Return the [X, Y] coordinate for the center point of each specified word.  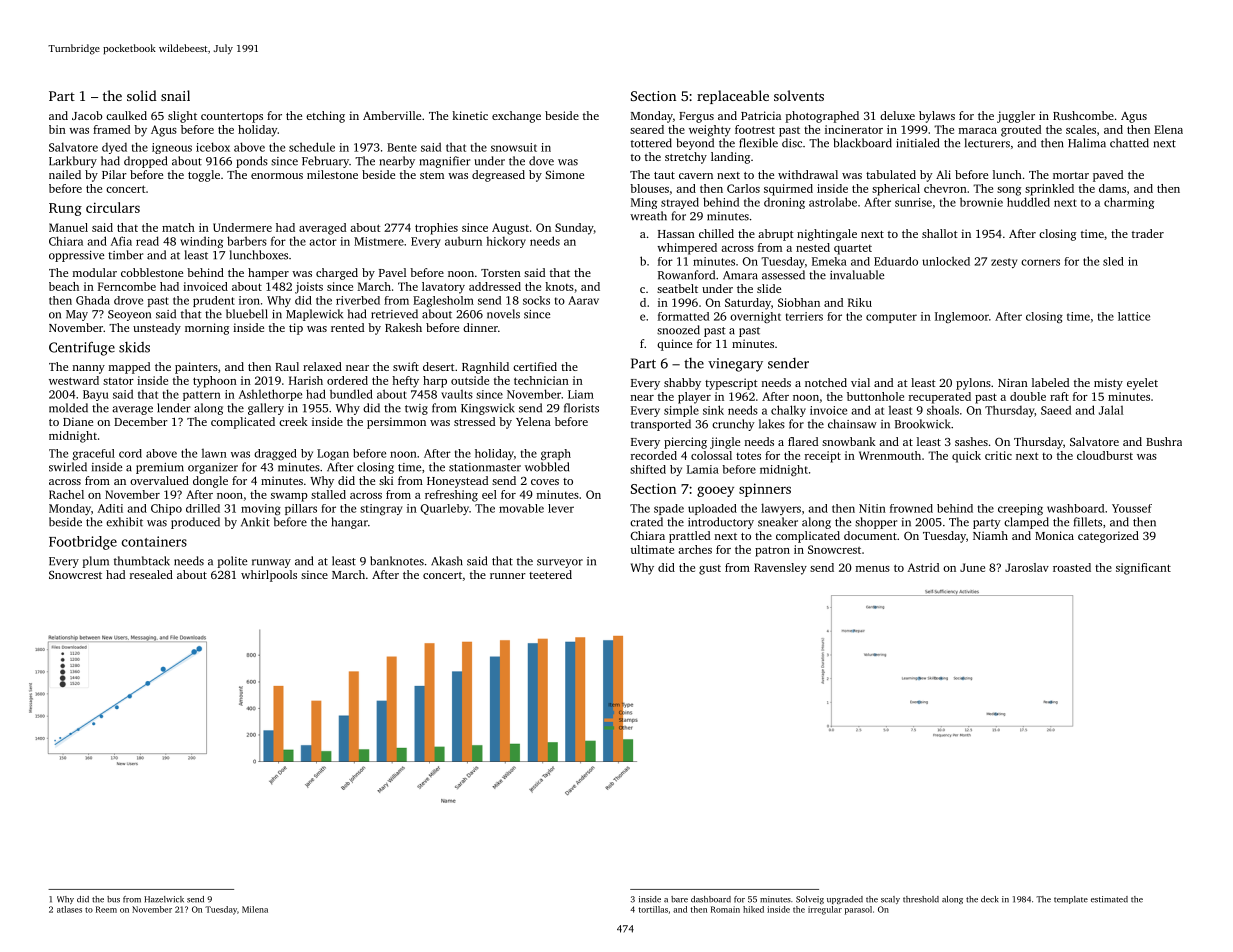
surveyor [560, 563]
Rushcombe [1083, 115]
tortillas [653, 909]
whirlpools [269, 576]
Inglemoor [962, 317]
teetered [550, 574]
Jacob [87, 115]
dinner [480, 327]
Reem [106, 909]
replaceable [733, 97]
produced [195, 523]
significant [1143, 569]
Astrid [923, 567]
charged [337, 274]
